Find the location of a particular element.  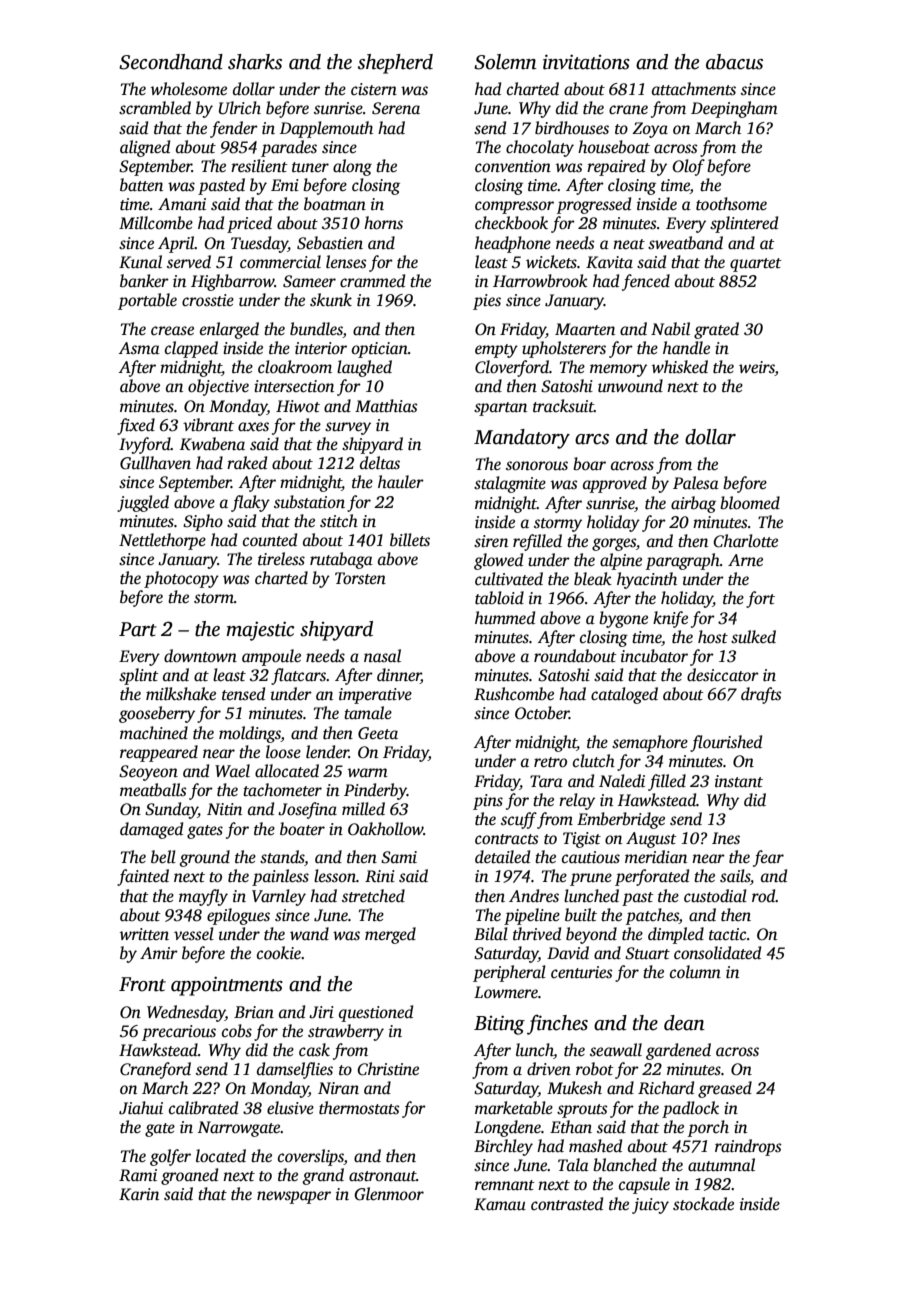

newspaper is located at coordinates (294, 1197).
